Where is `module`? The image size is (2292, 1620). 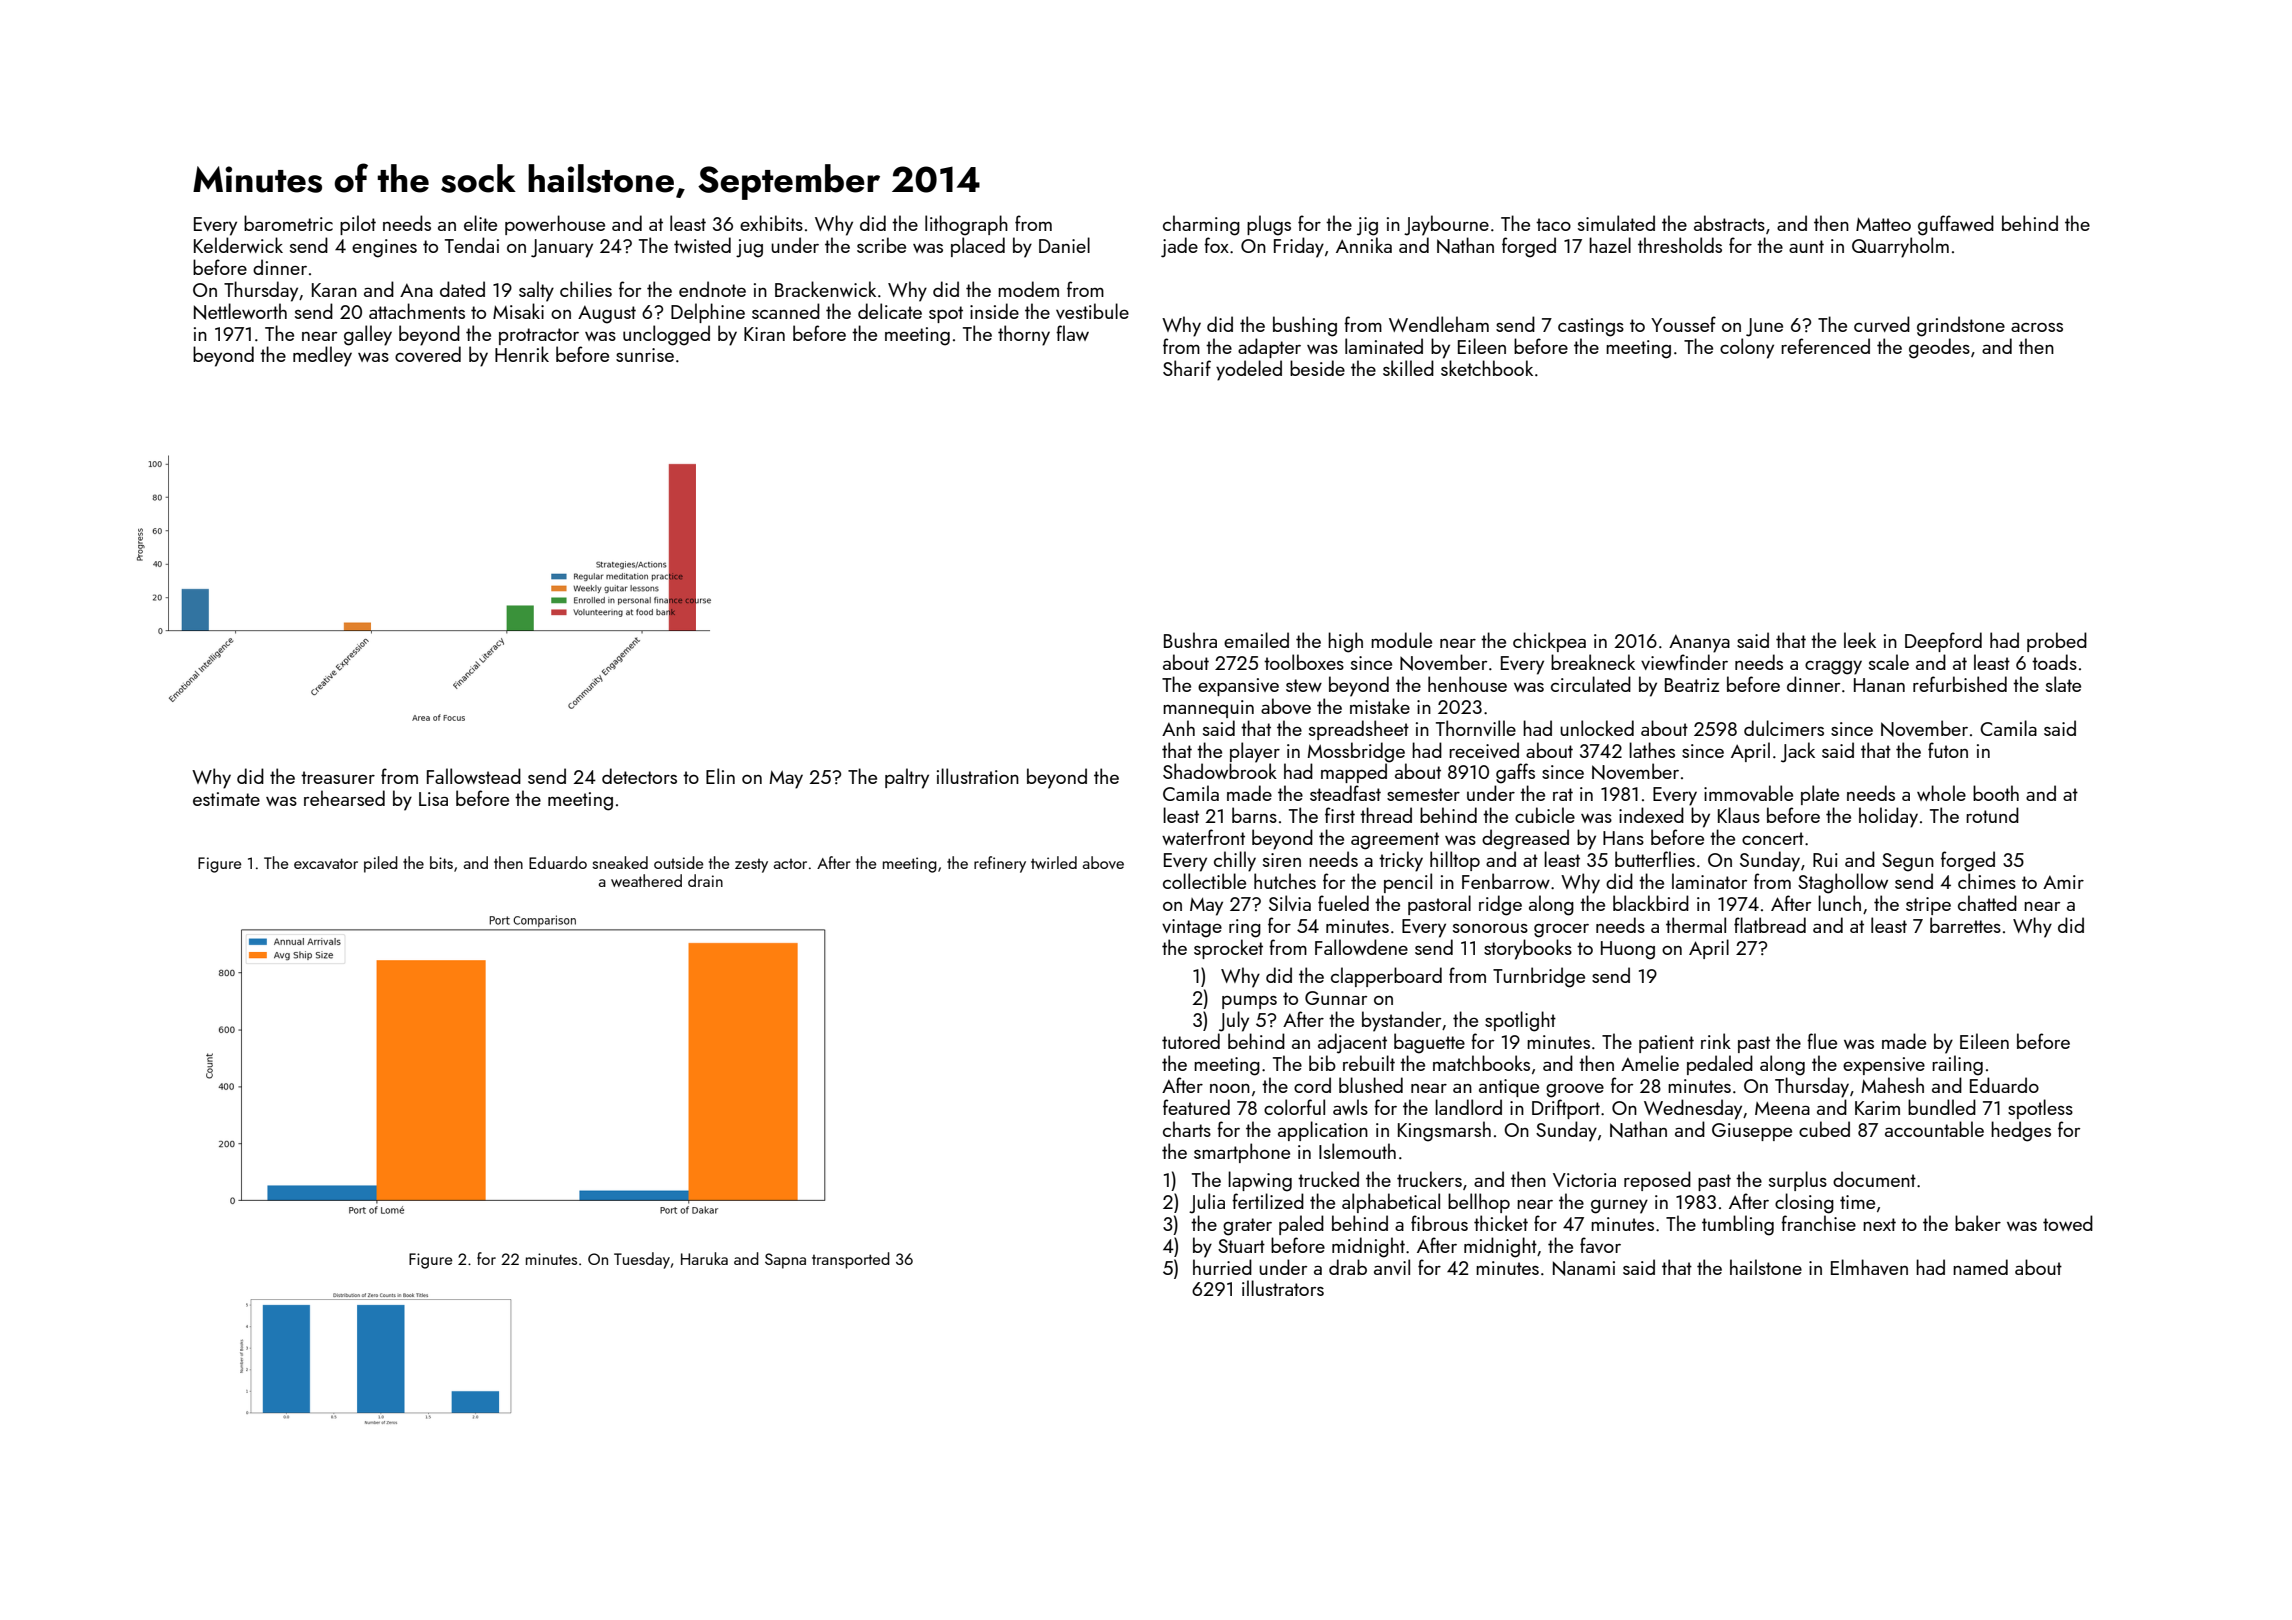
module is located at coordinates (1401, 640).
